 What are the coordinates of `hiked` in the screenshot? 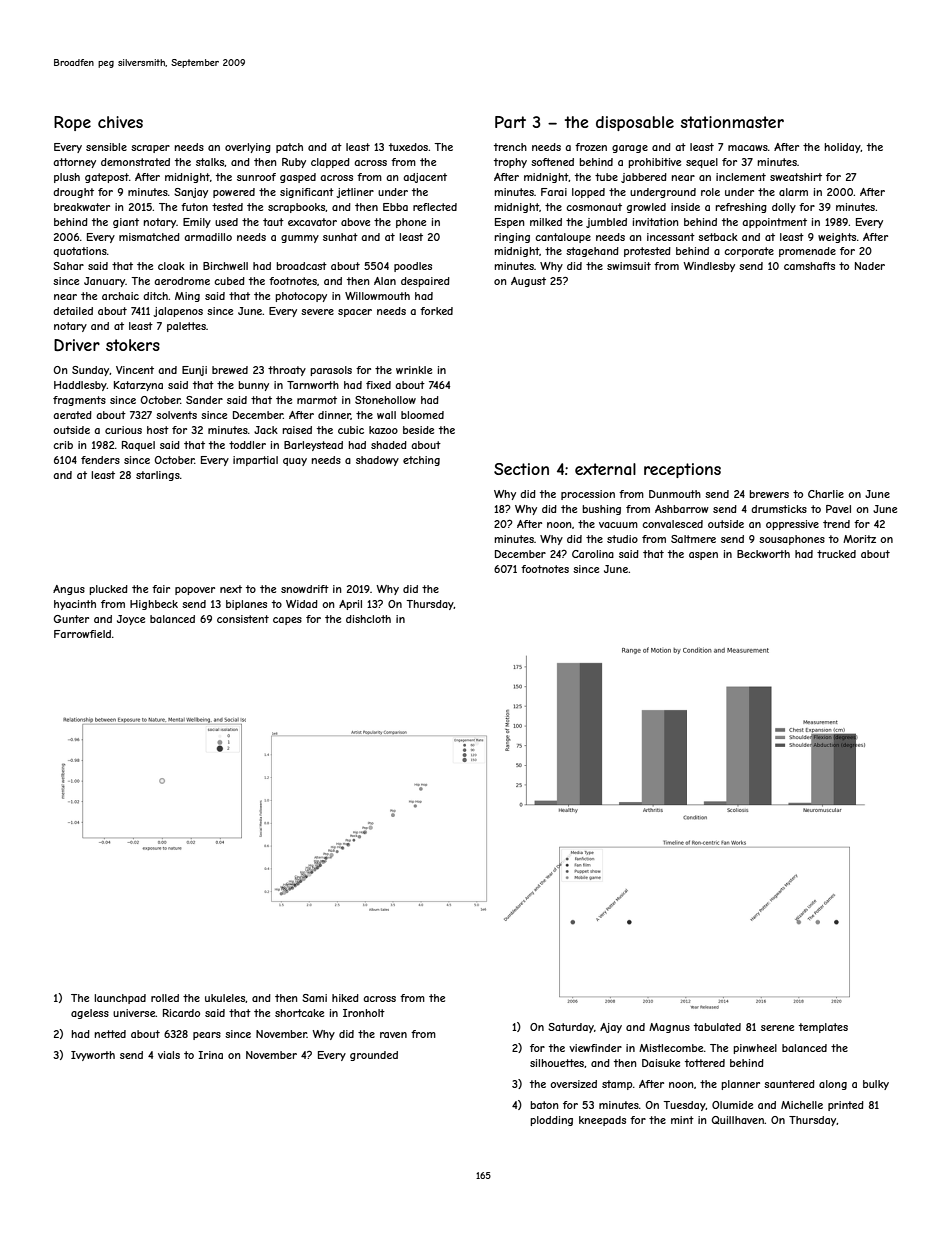 It's located at (345, 998).
